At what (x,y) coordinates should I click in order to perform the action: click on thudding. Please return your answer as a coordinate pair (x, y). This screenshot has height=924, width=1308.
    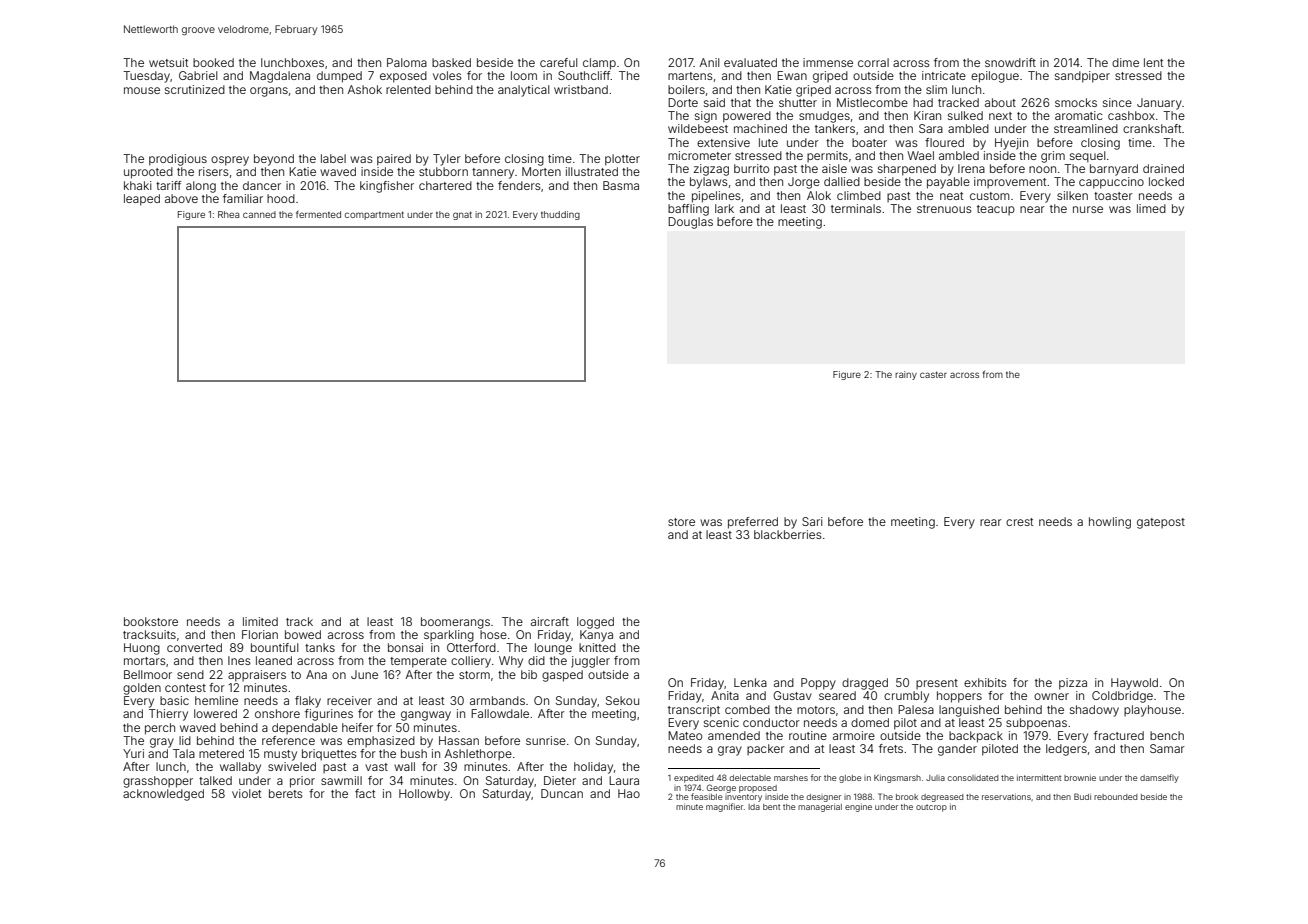
    Looking at the image, I should click on (560, 215).
